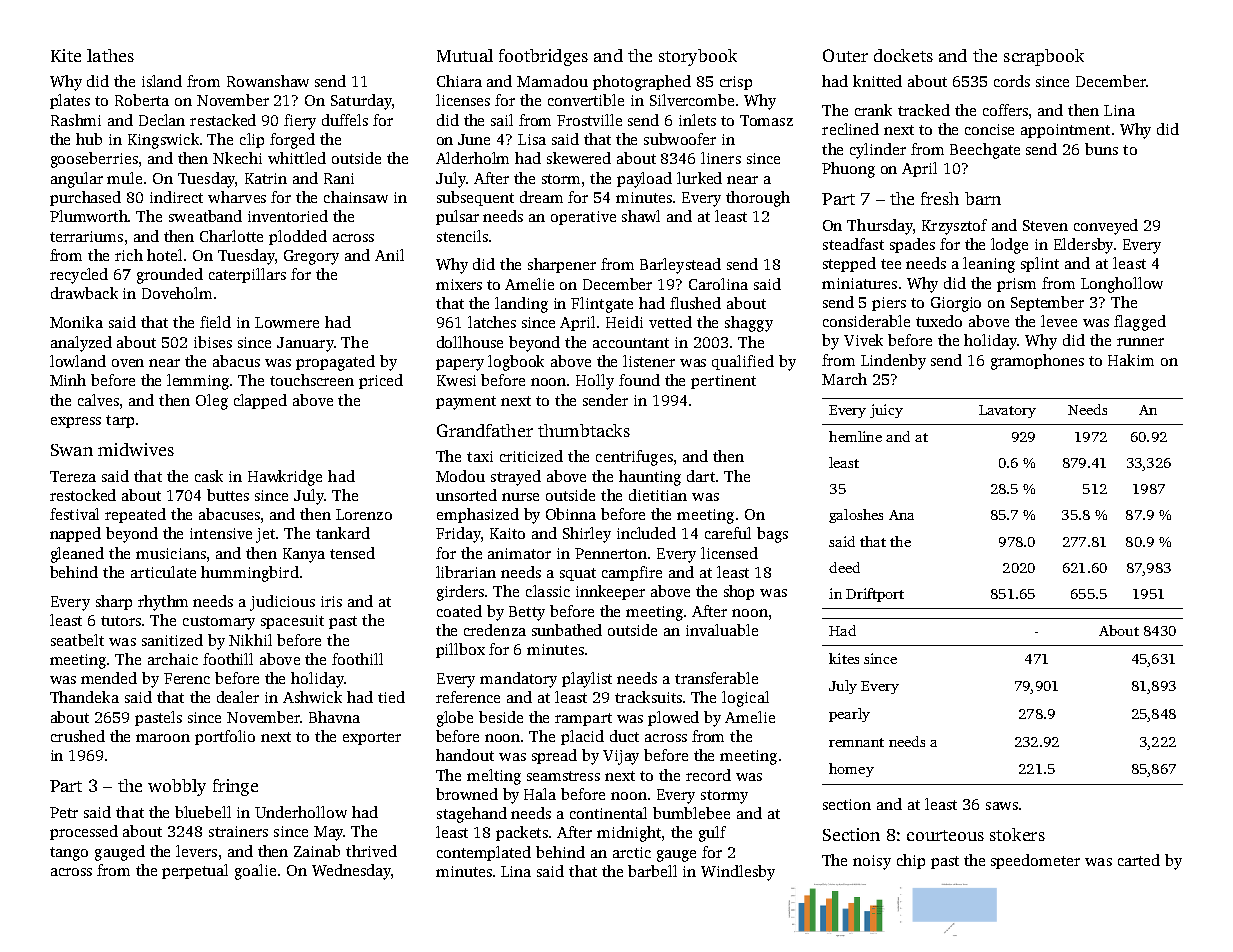  Describe the element at coordinates (484, 853) in the page. I see `contemplated` at that location.
